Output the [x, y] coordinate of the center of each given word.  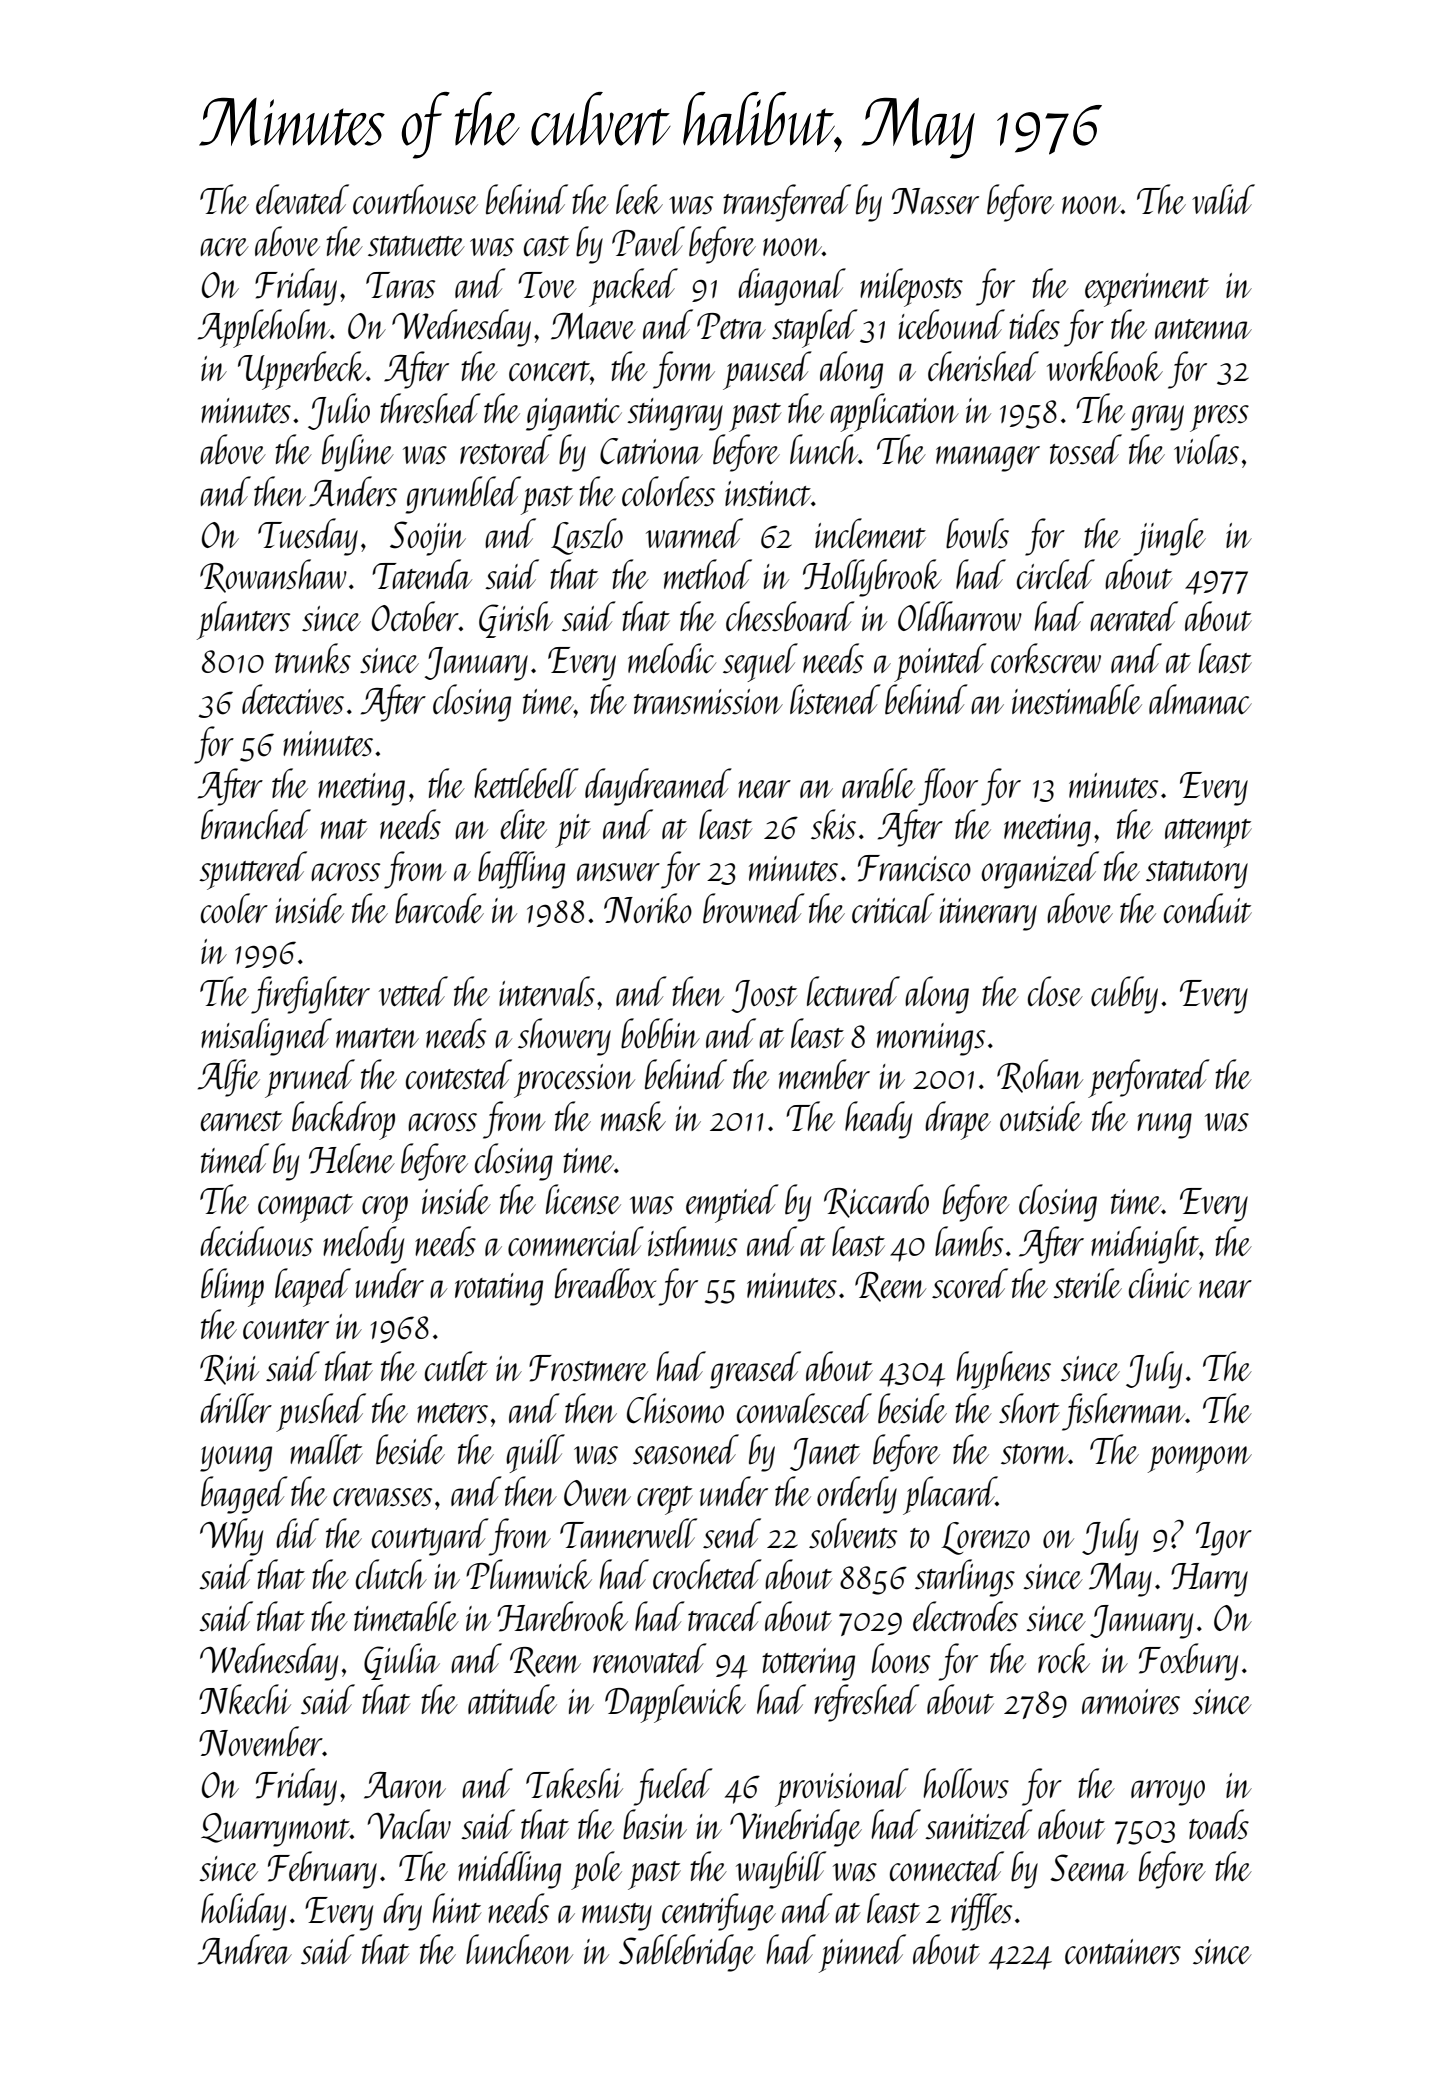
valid [1223, 199]
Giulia [402, 1661]
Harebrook [562, 1616]
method [708, 574]
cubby [1124, 995]
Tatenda [422, 574]
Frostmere [588, 1368]
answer [618, 872]
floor [948, 787]
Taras [400, 285]
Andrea [245, 1949]
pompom [1200, 1459]
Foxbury [1188, 1662]
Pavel [648, 241]
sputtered [253, 870]
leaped [313, 1287]
